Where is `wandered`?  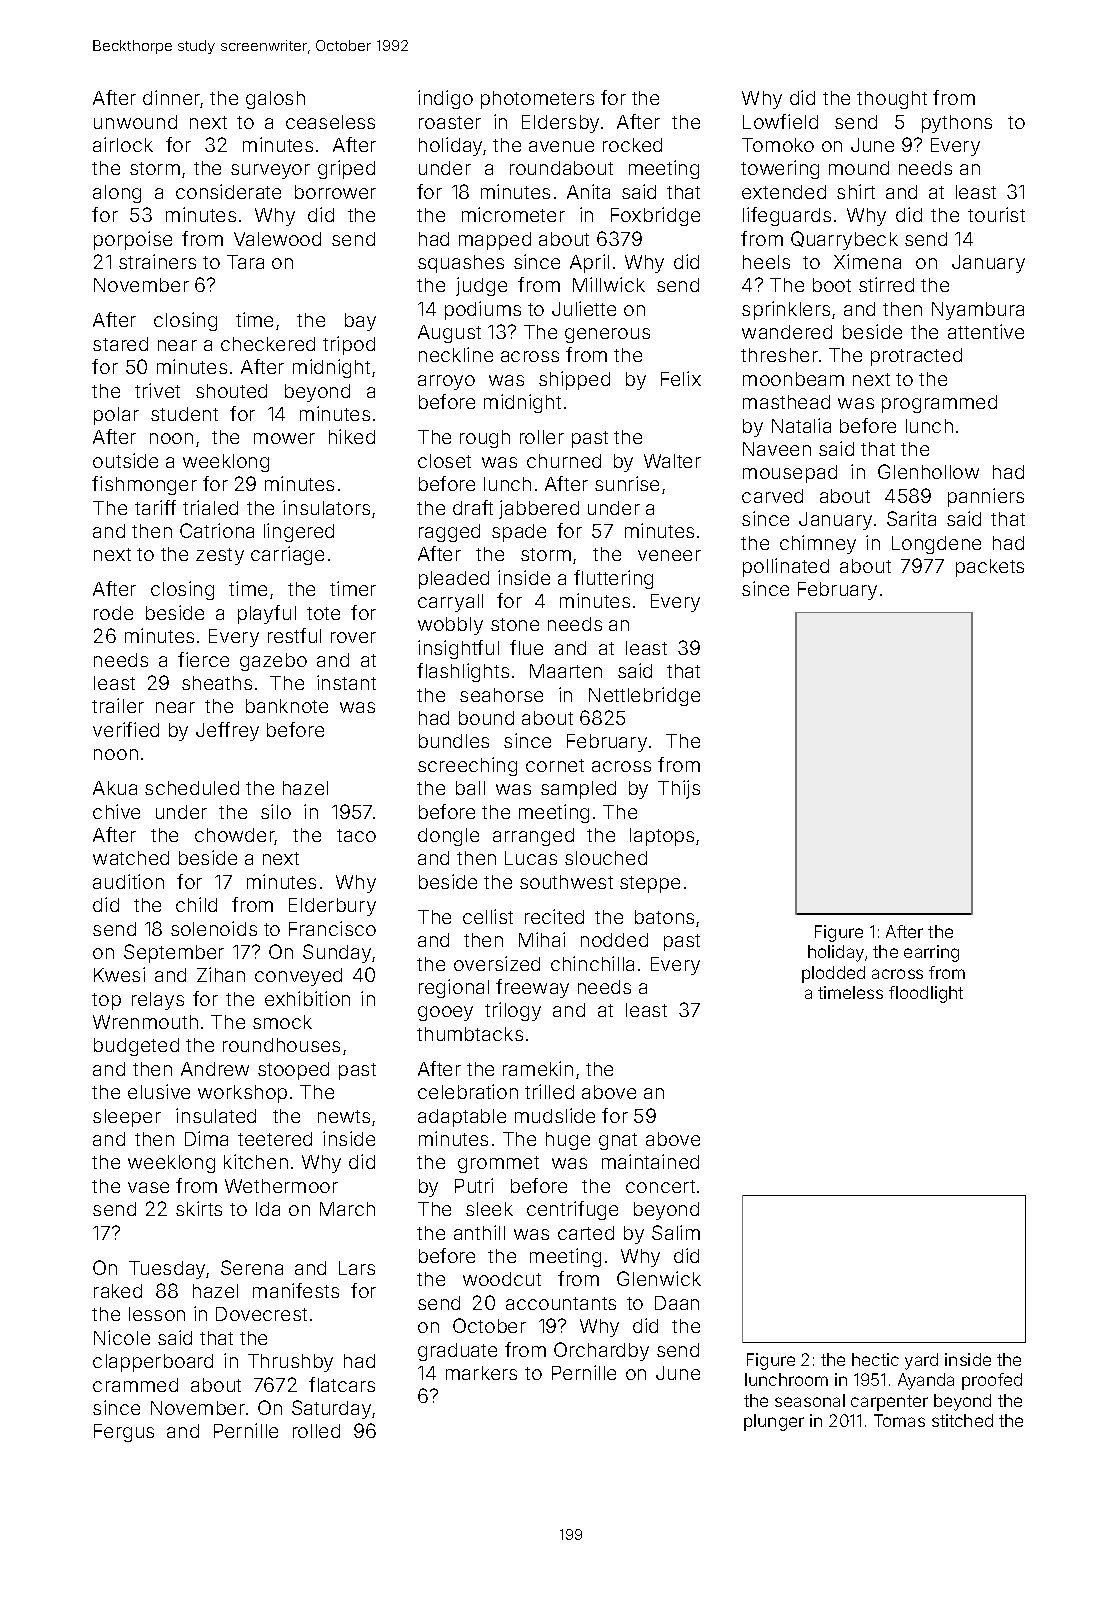
wandered is located at coordinates (787, 332).
